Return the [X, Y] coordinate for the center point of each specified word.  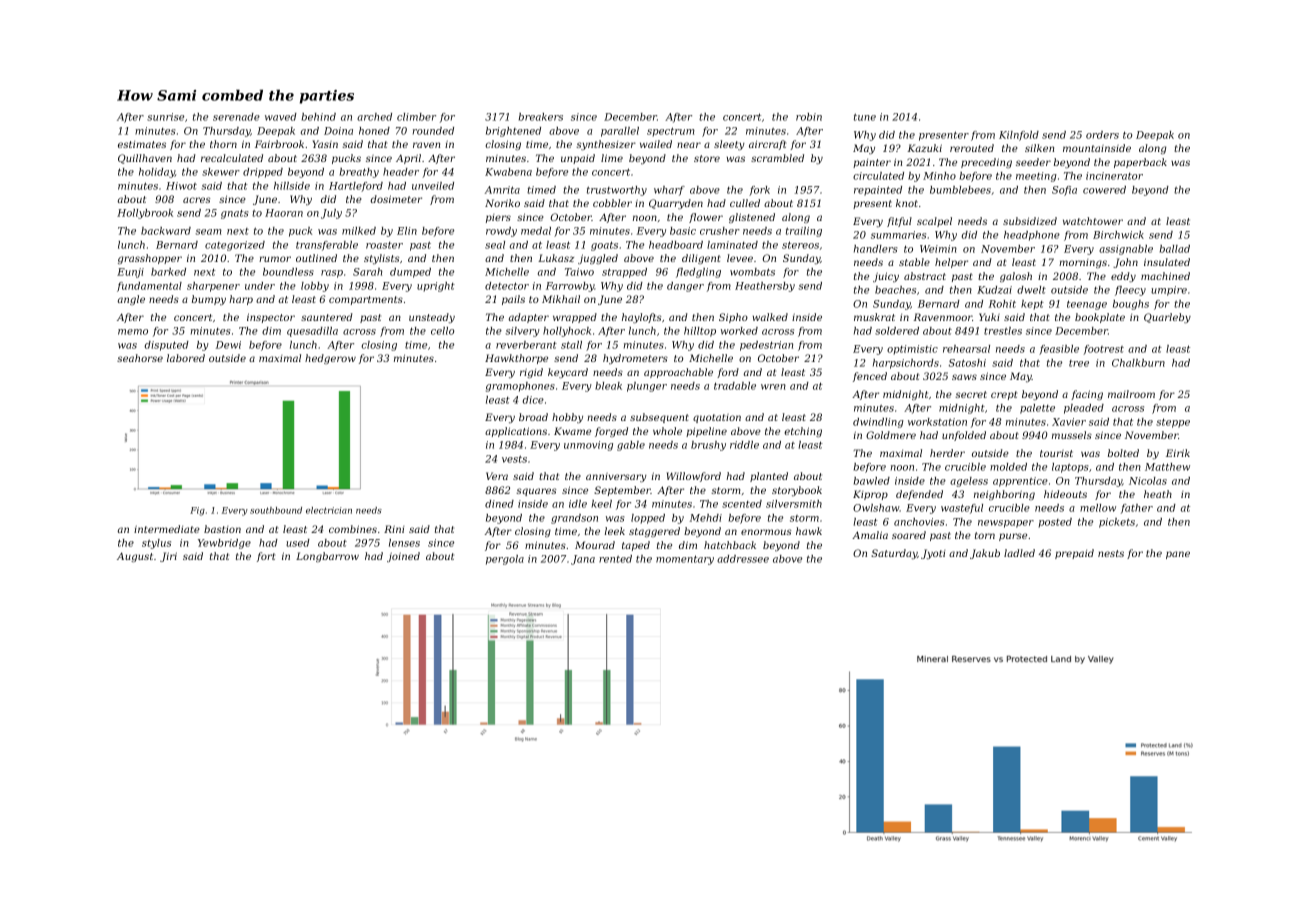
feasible [1059, 350]
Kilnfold [1019, 136]
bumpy [209, 300]
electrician [329, 510]
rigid [531, 373]
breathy [359, 173]
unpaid [578, 159]
